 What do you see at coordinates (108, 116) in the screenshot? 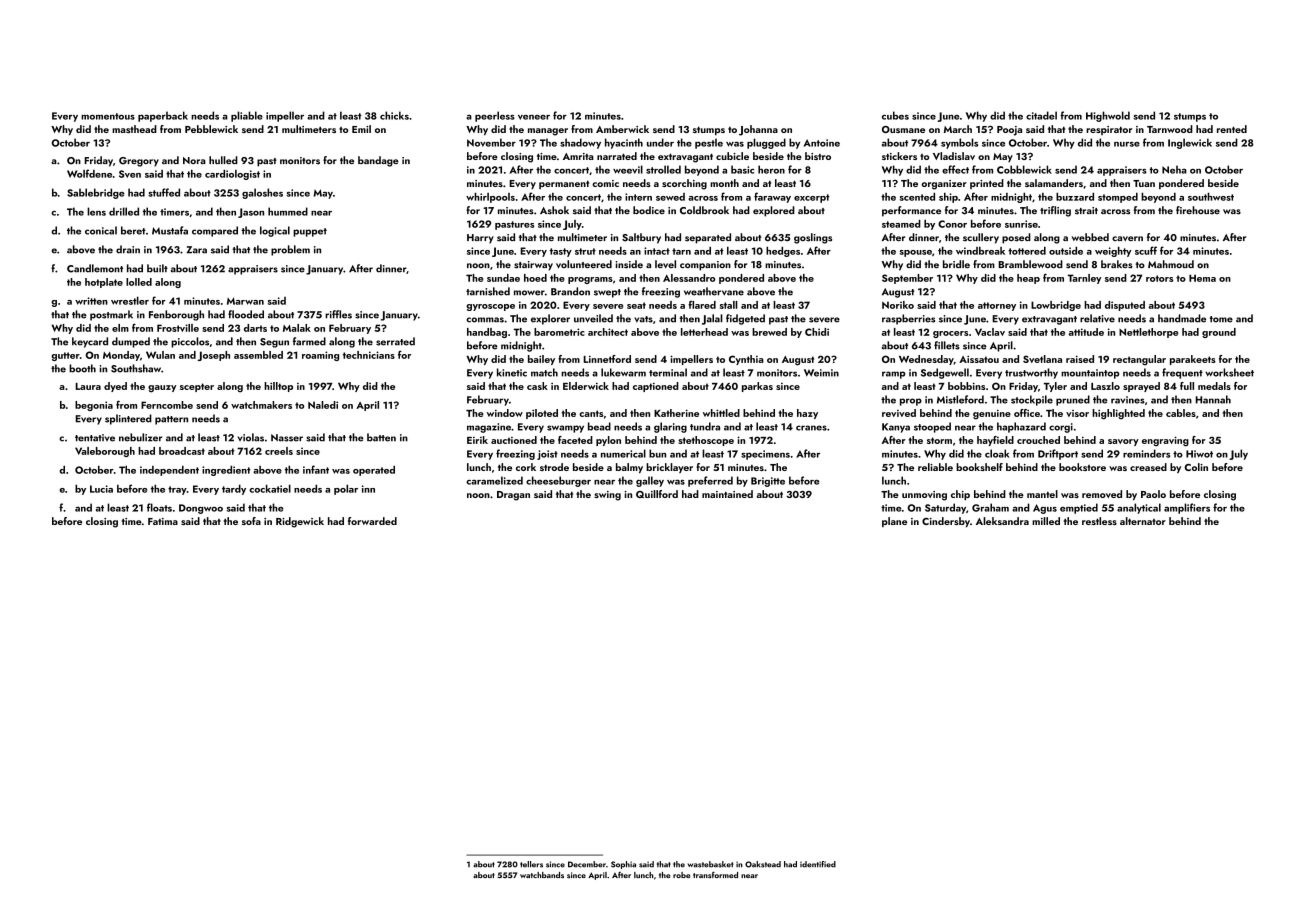
I see `momentous` at bounding box center [108, 116].
